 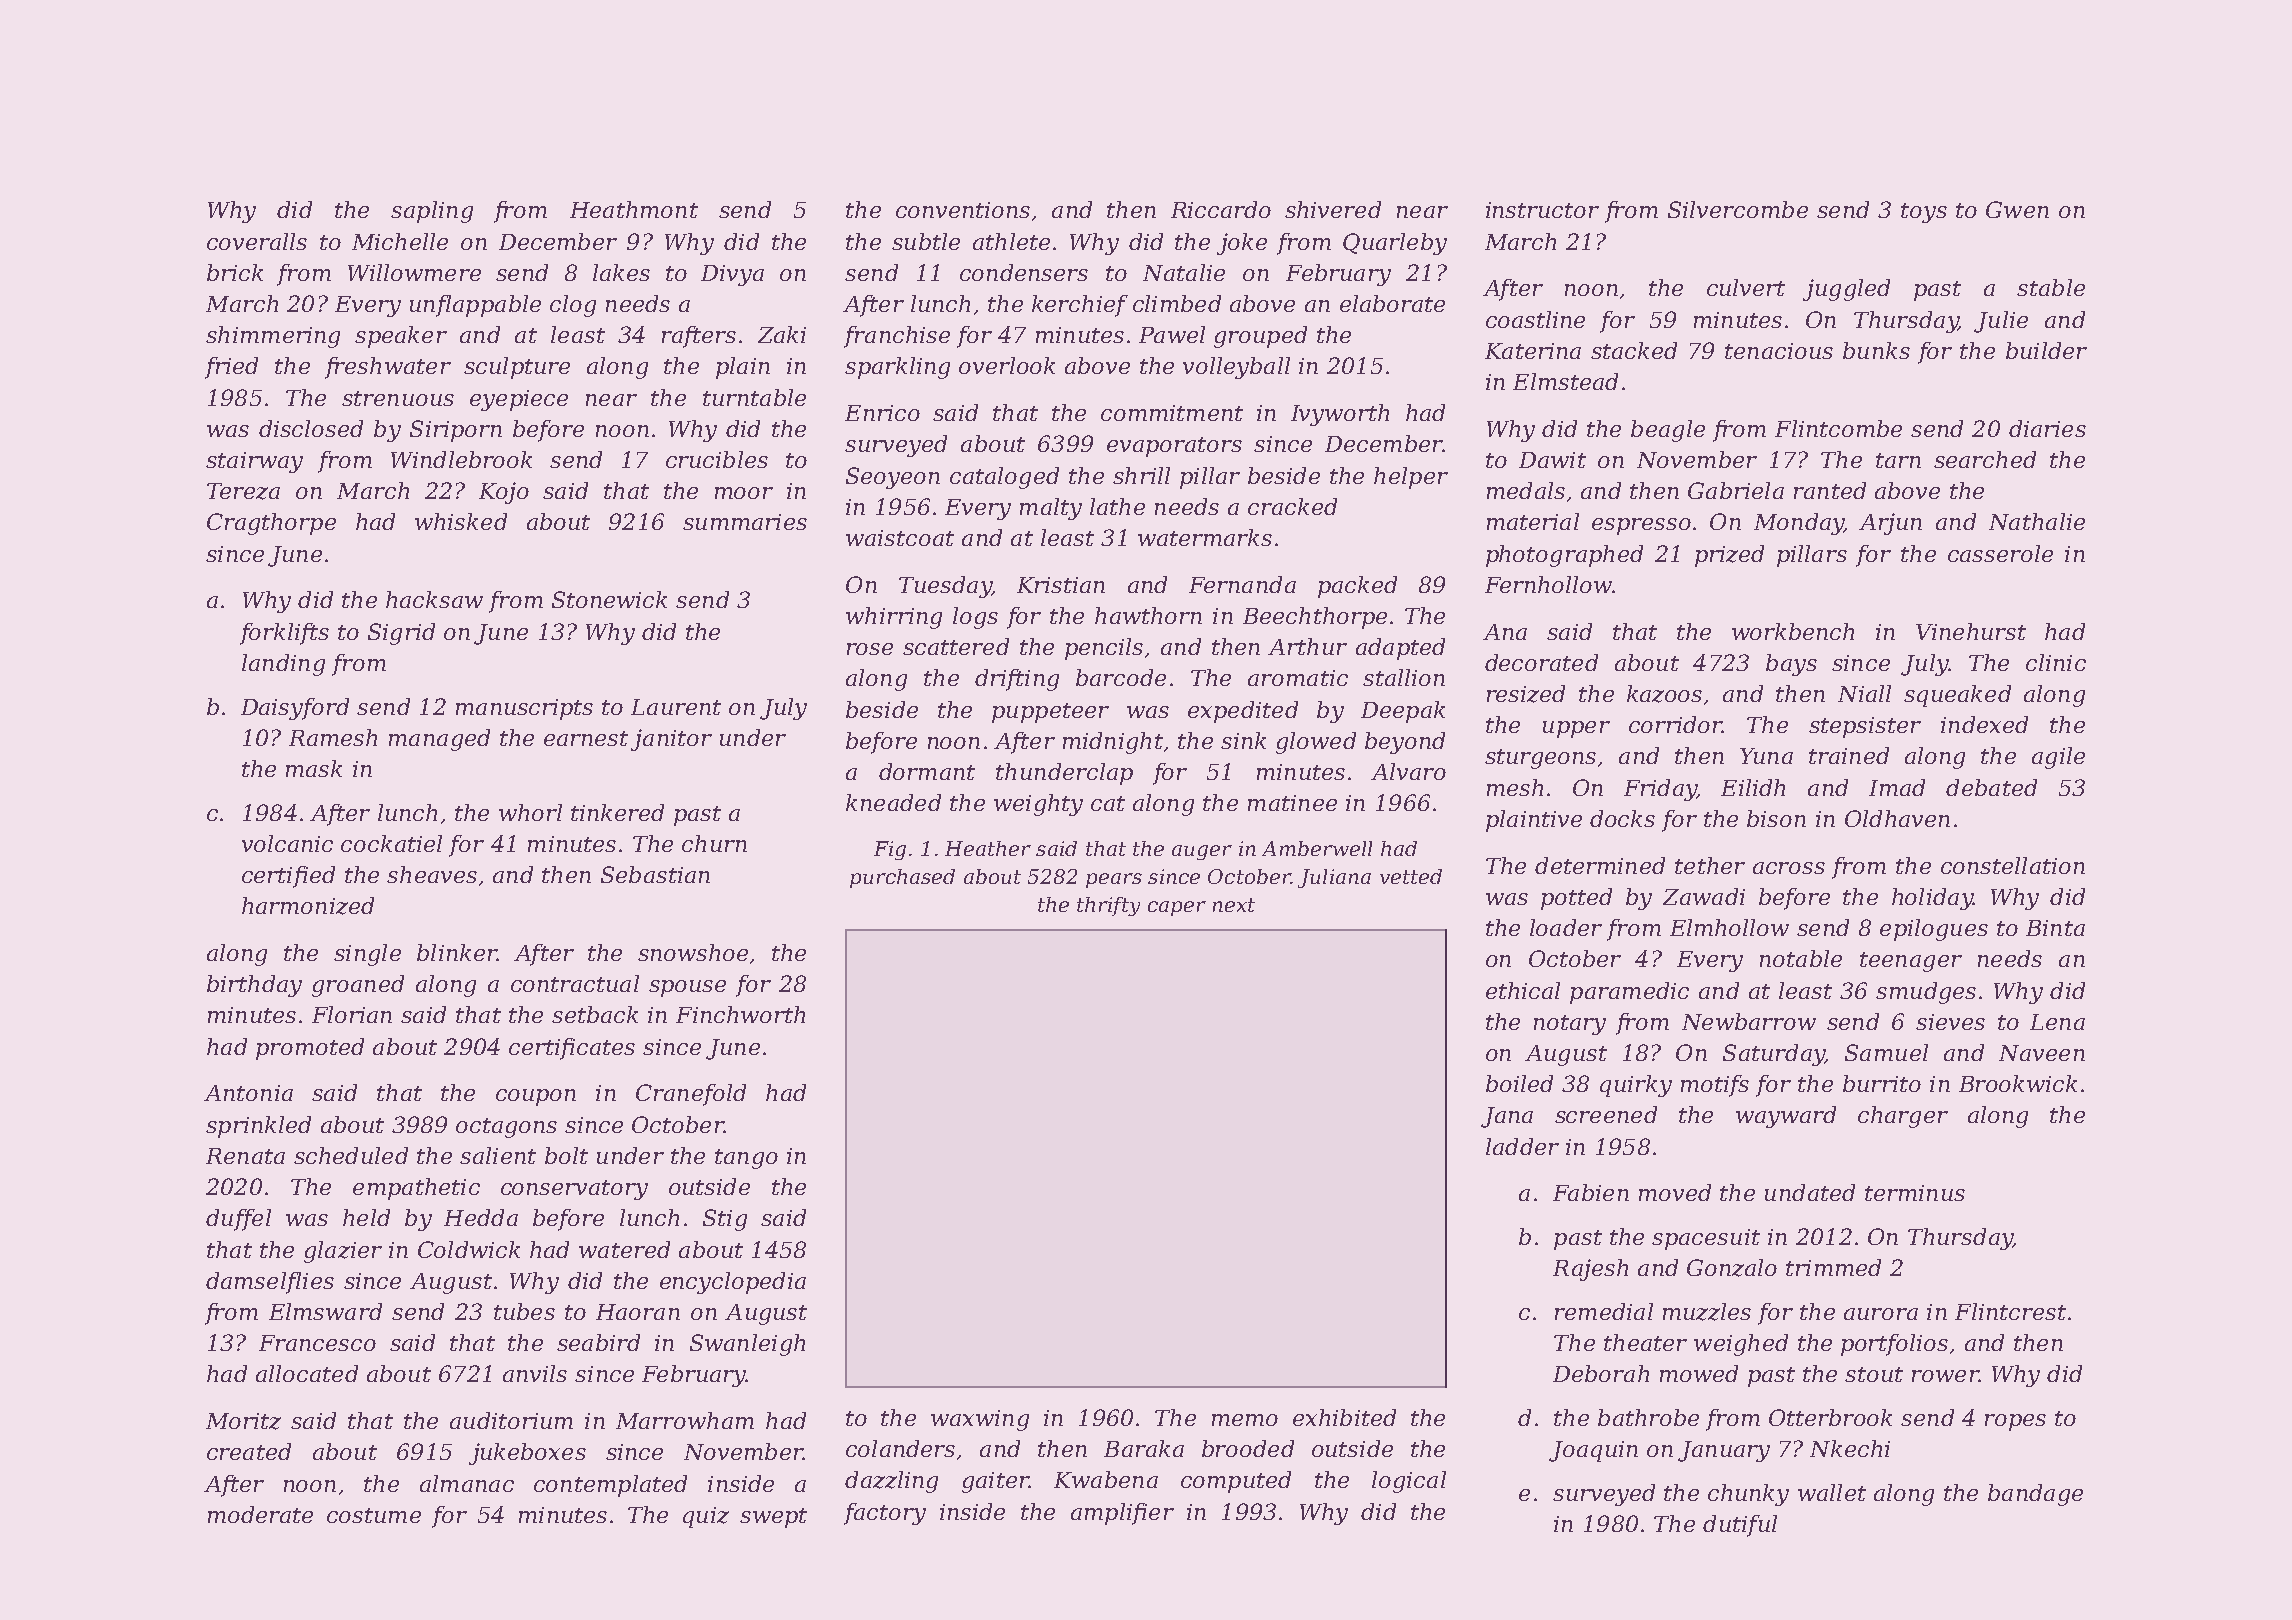 What do you see at coordinates (260, 1514) in the screenshot?
I see `moderate` at bounding box center [260, 1514].
